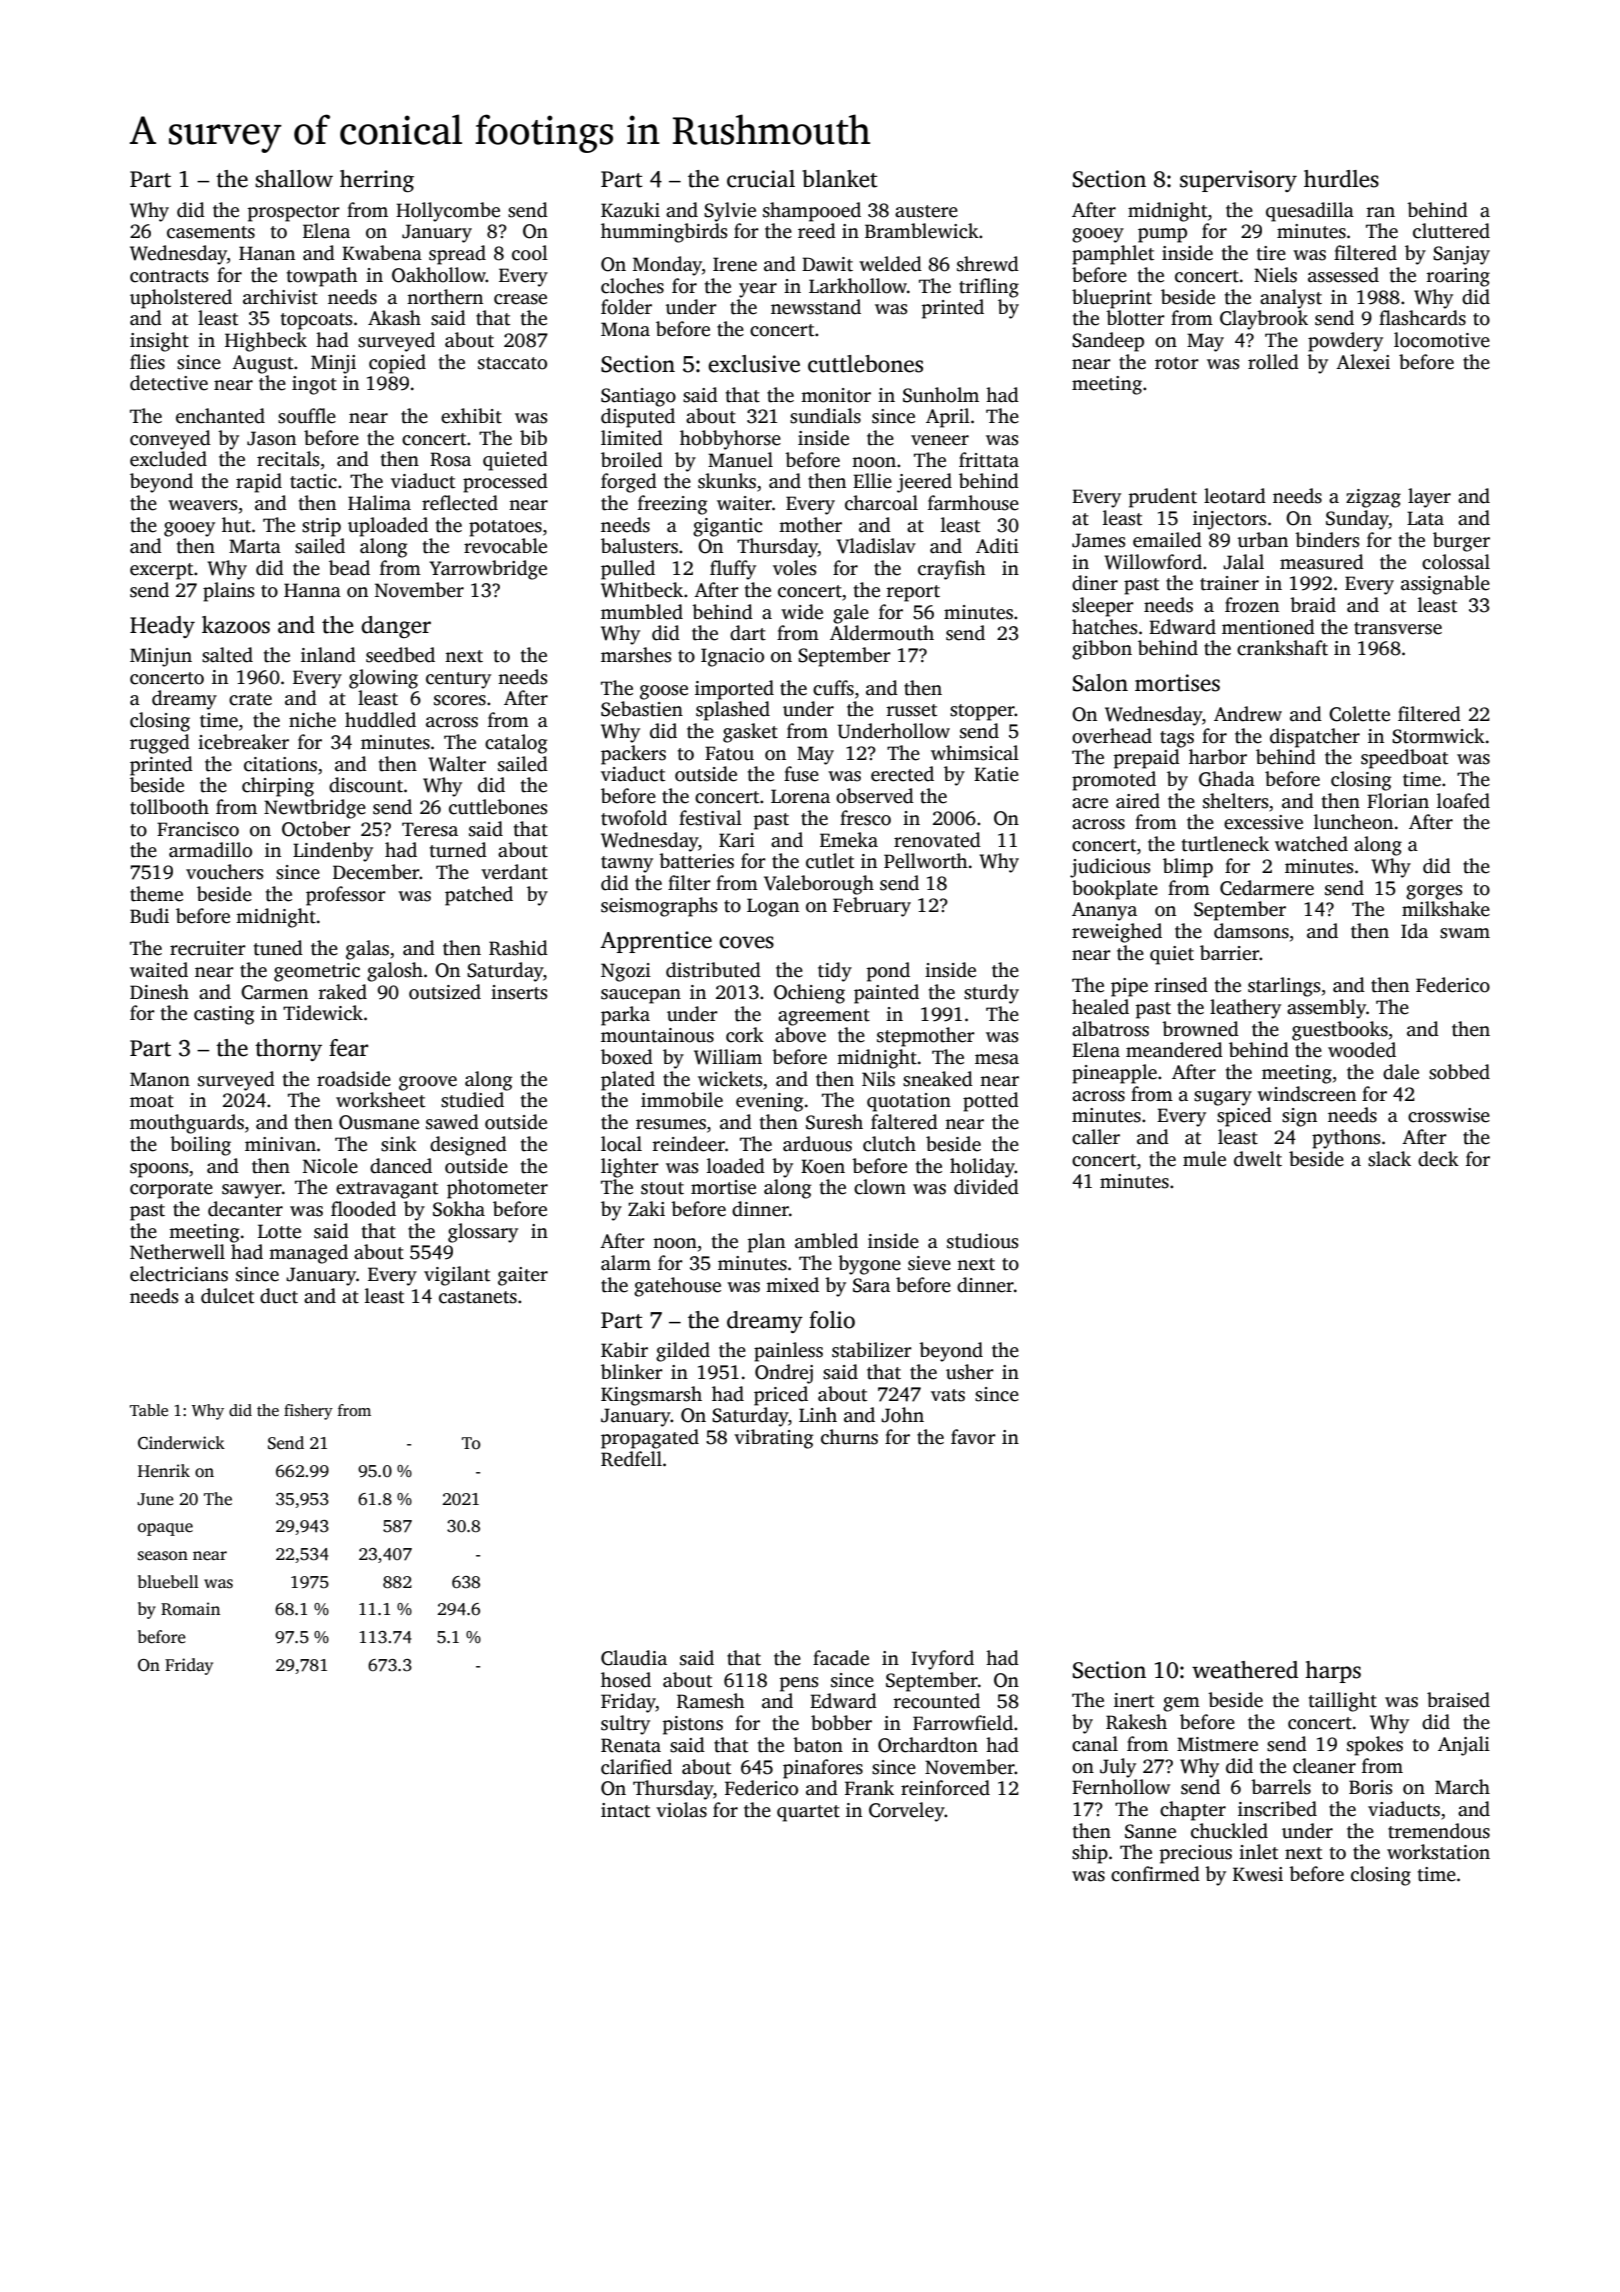 Image resolution: width=1620 pixels, height=2292 pixels. Describe the element at coordinates (190, 1609) in the document. I see `Romain` at that location.
